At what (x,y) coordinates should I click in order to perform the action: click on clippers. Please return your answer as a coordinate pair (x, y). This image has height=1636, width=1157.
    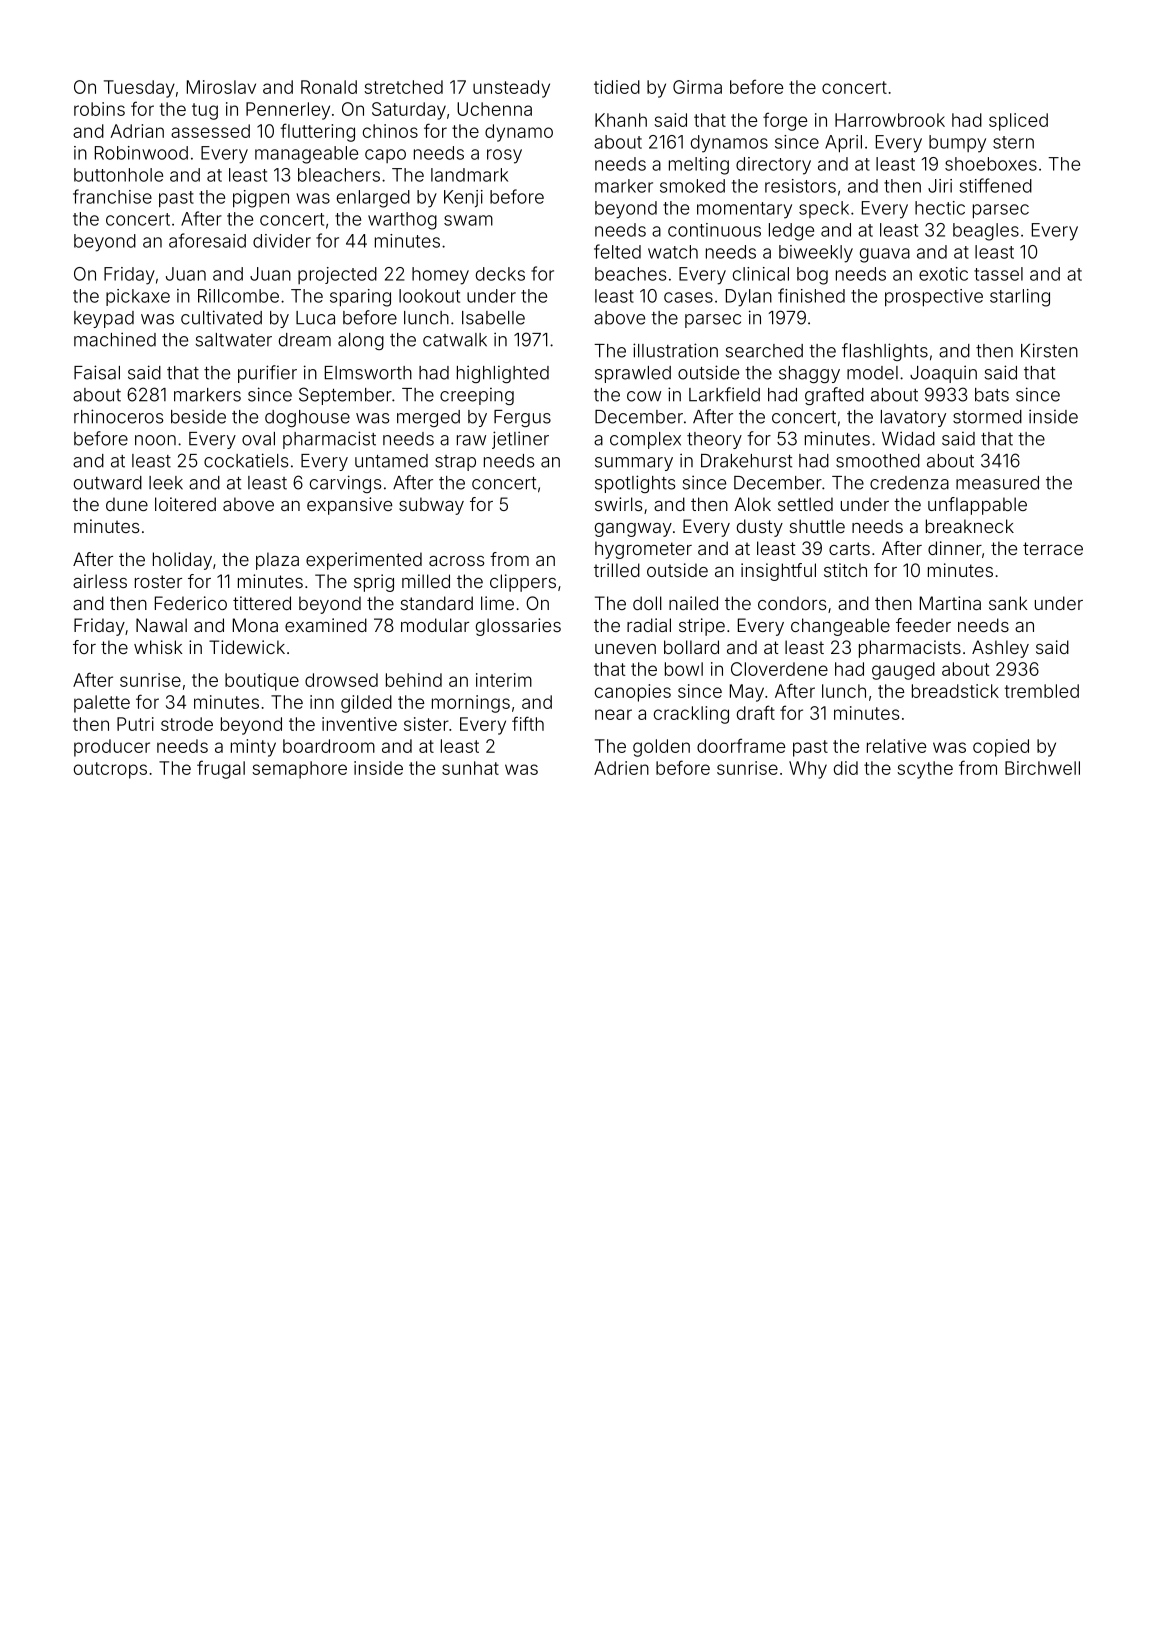
    Looking at the image, I should click on (523, 583).
